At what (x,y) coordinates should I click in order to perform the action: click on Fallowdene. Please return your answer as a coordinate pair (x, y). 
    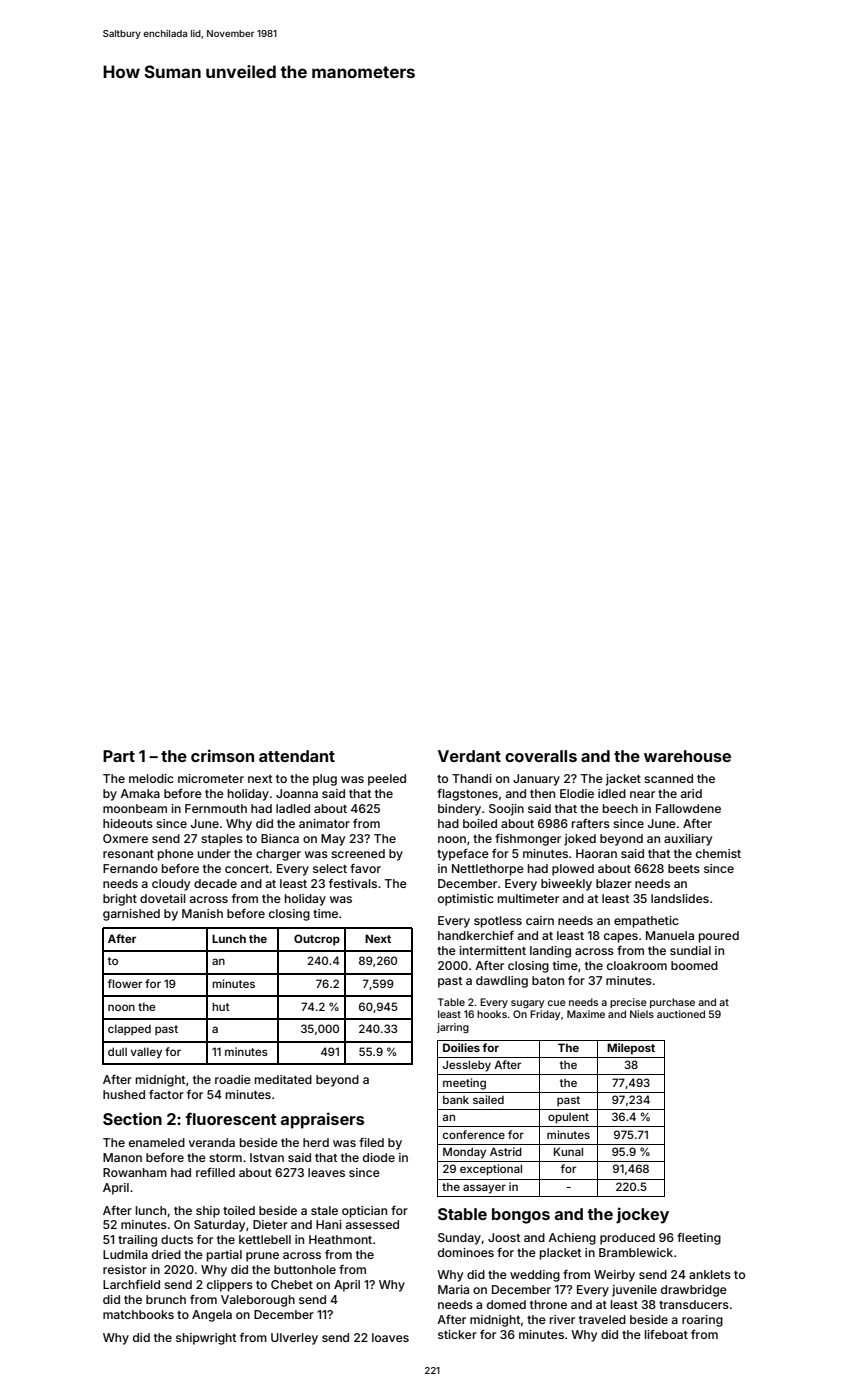
    Looking at the image, I should click on (688, 808).
